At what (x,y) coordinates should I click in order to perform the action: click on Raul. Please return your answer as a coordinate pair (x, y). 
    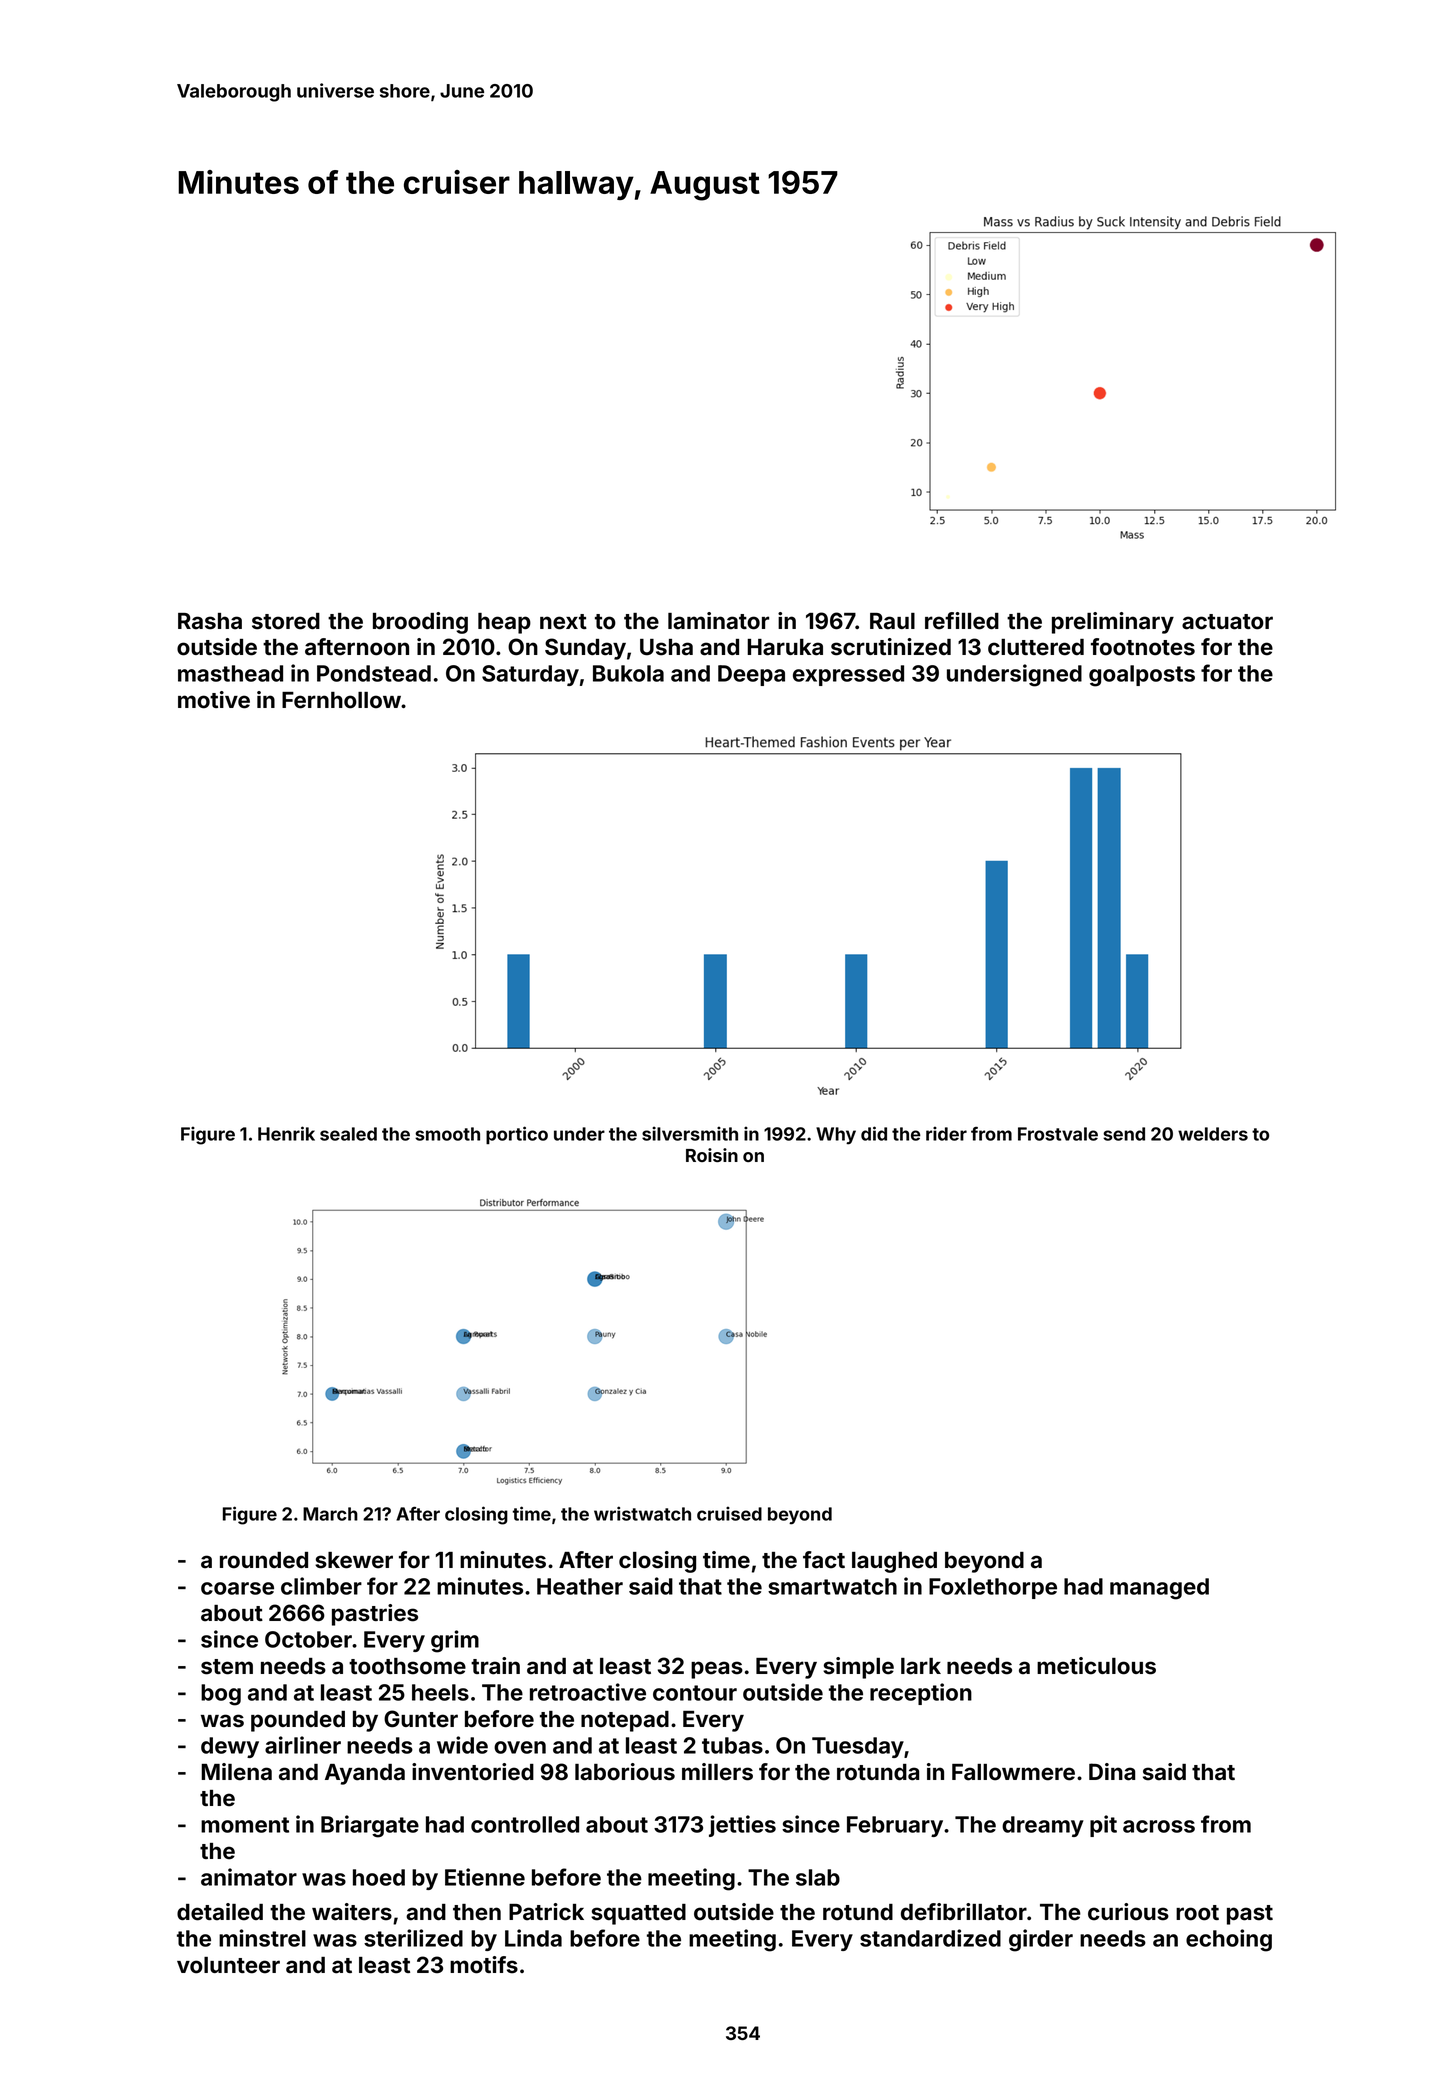
    Looking at the image, I should click on (892, 621).
